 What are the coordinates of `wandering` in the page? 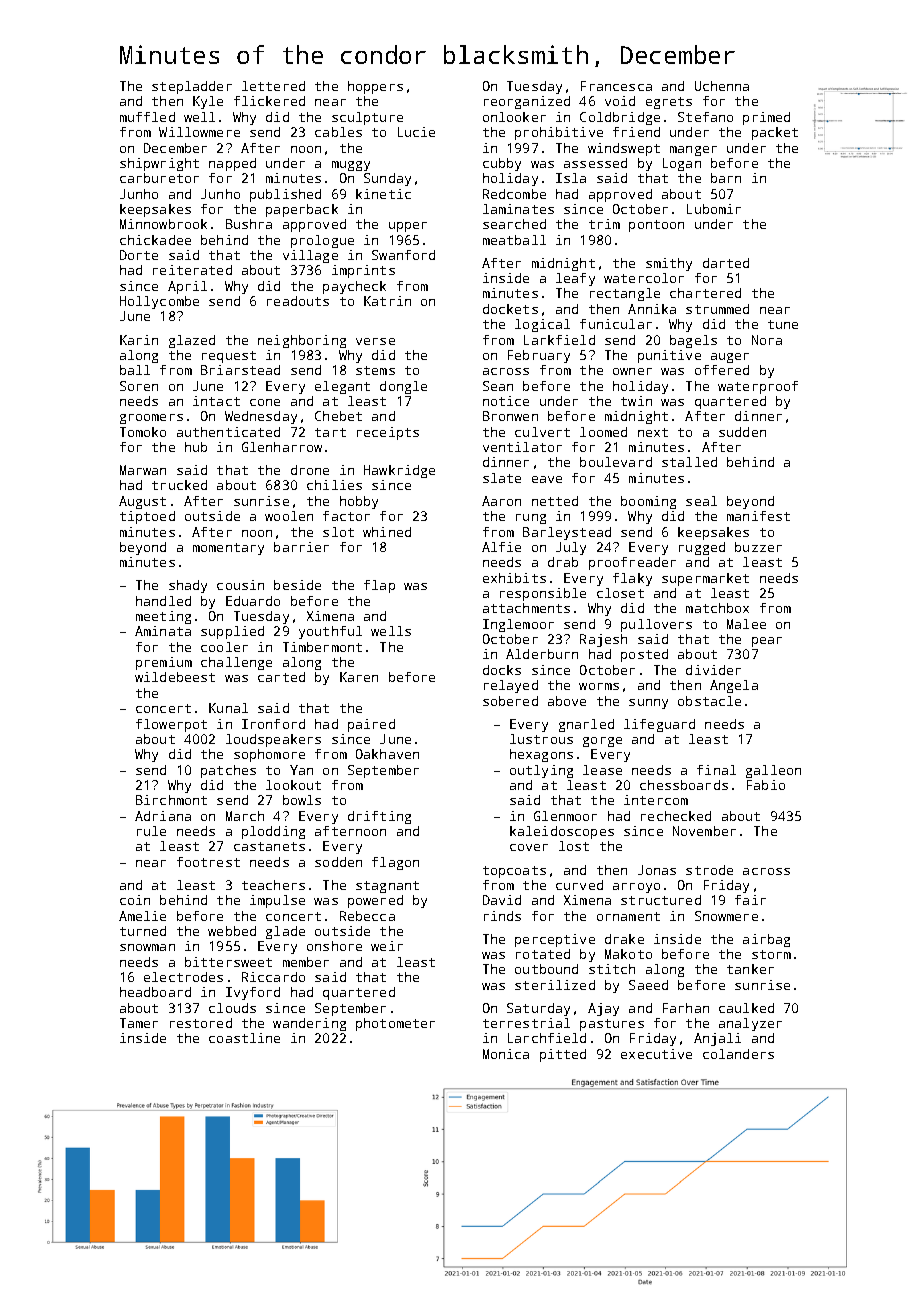 It's located at (309, 1024).
